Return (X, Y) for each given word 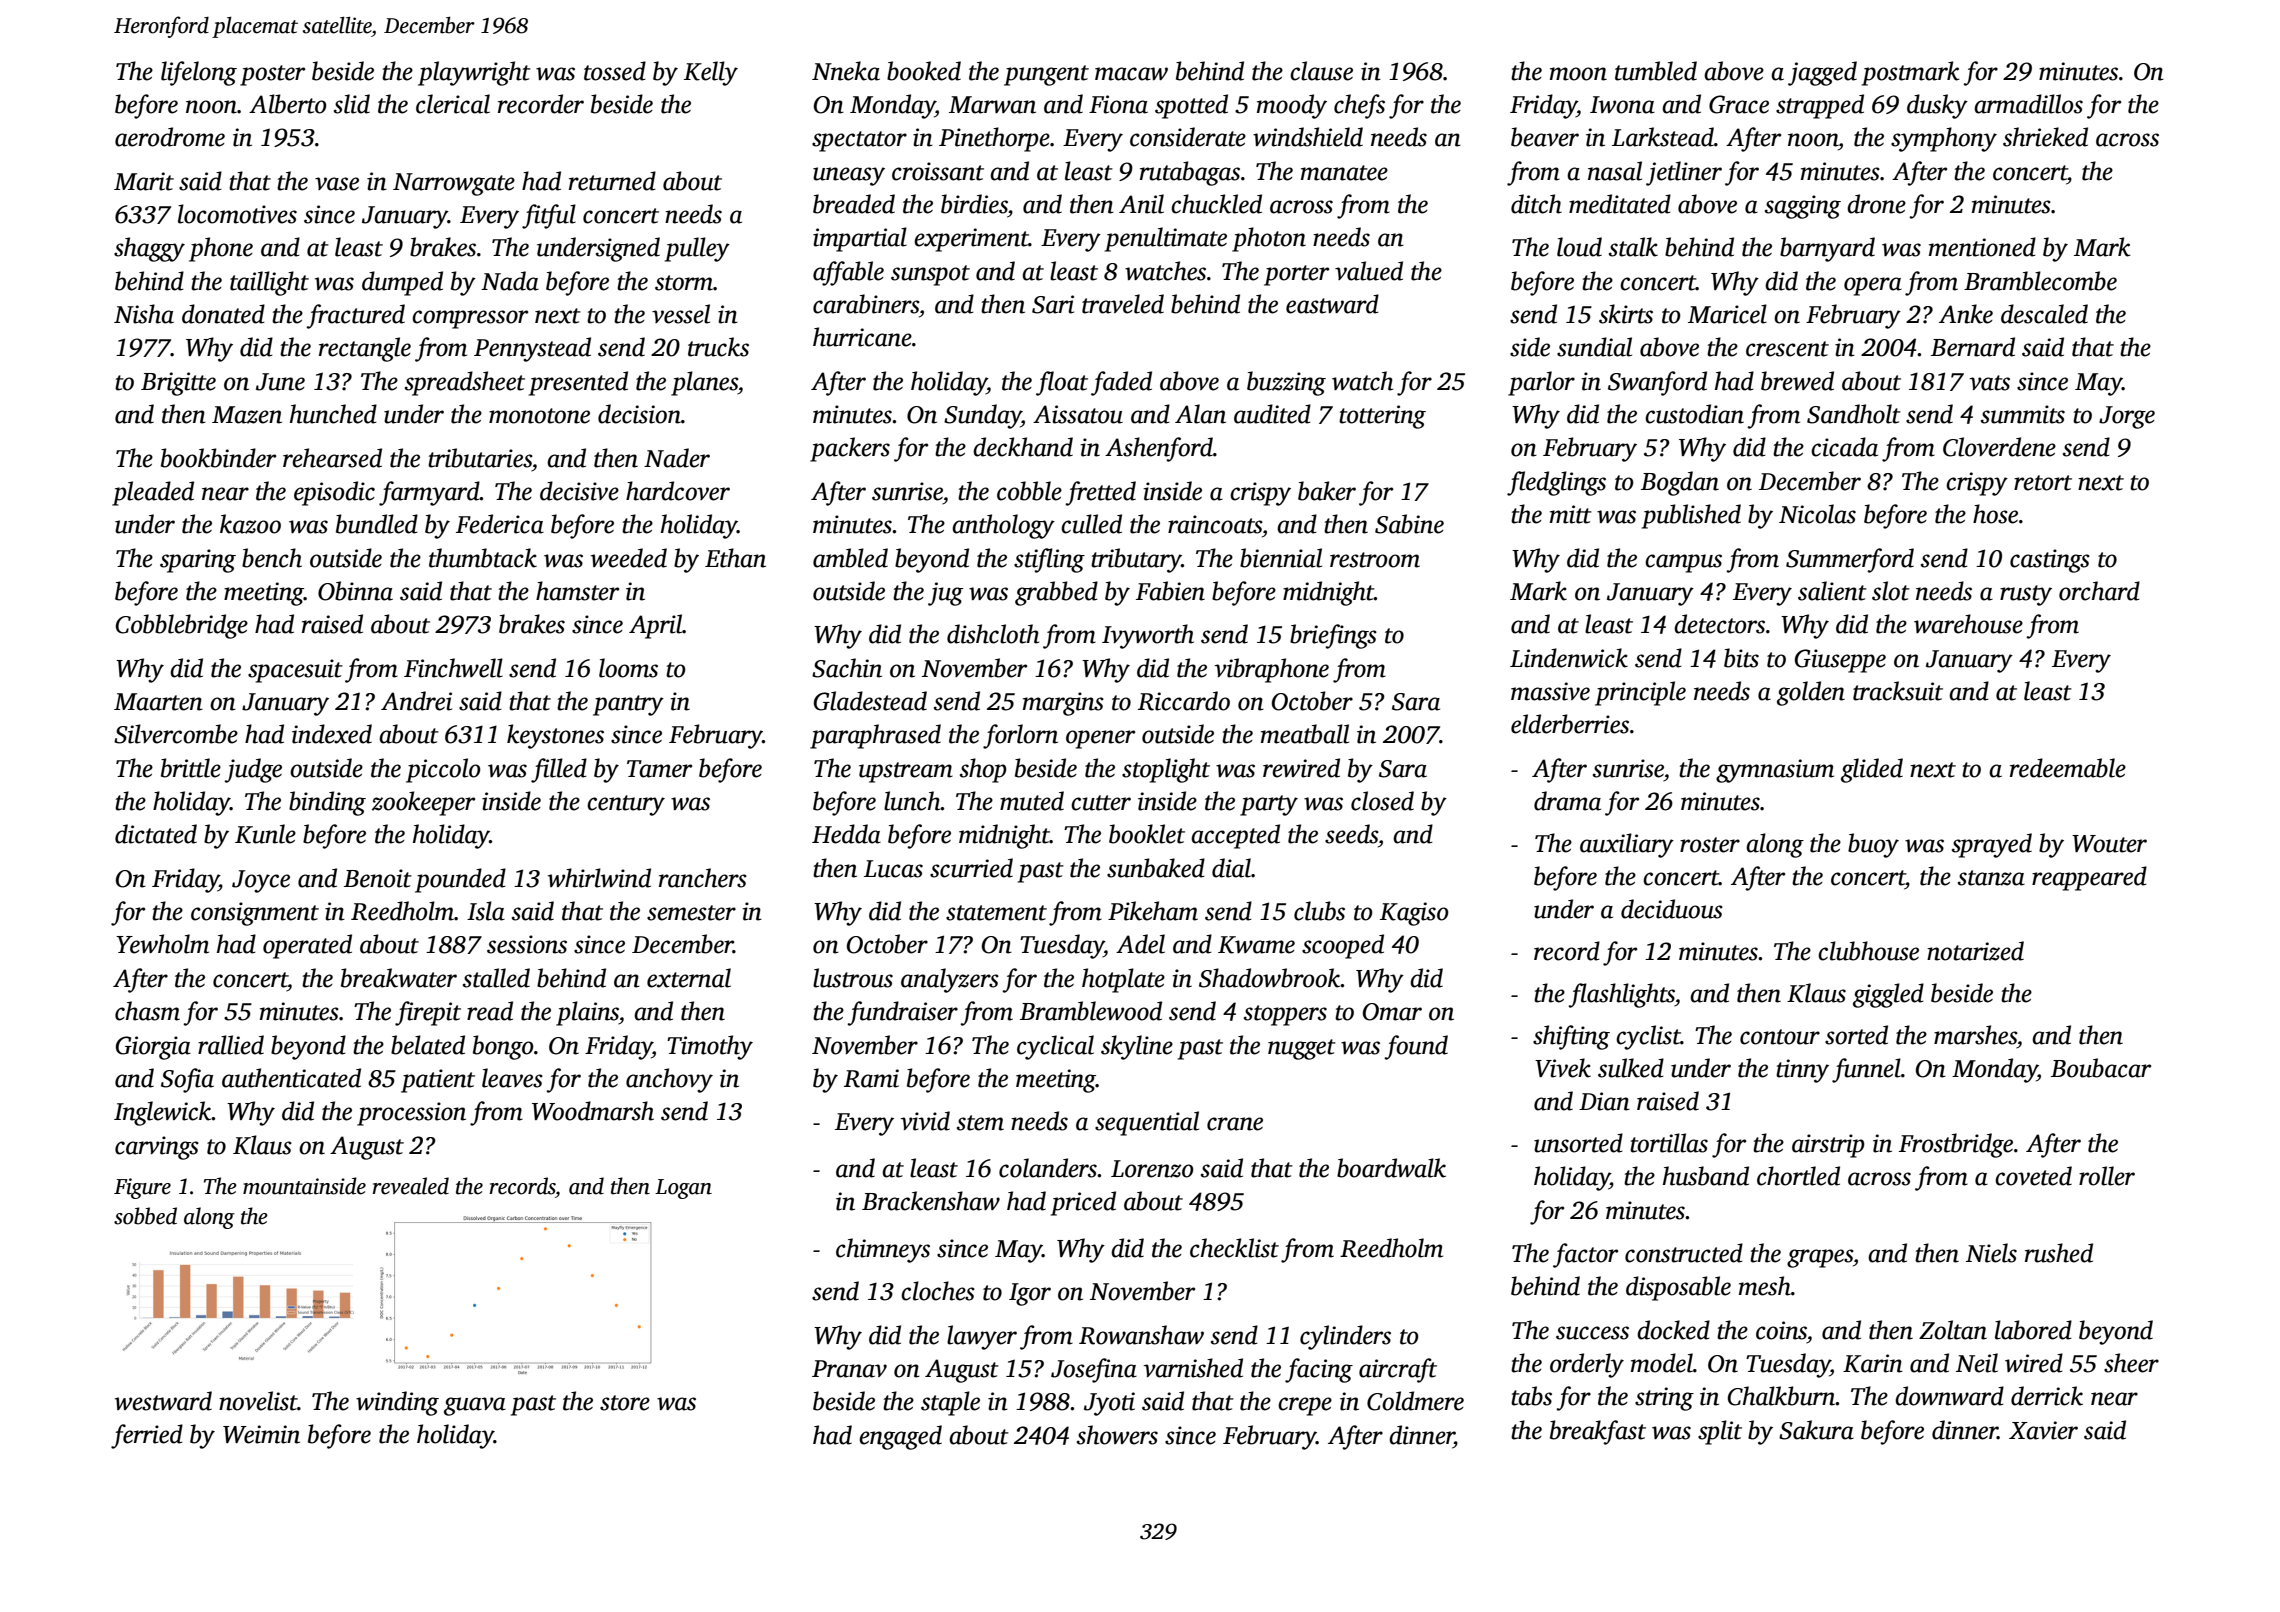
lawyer (982, 1337)
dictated (156, 834)
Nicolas (1817, 514)
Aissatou (1078, 414)
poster (272, 75)
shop (983, 770)
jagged (1822, 73)
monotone (539, 416)
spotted (1191, 106)
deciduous (1672, 909)
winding (397, 1403)
